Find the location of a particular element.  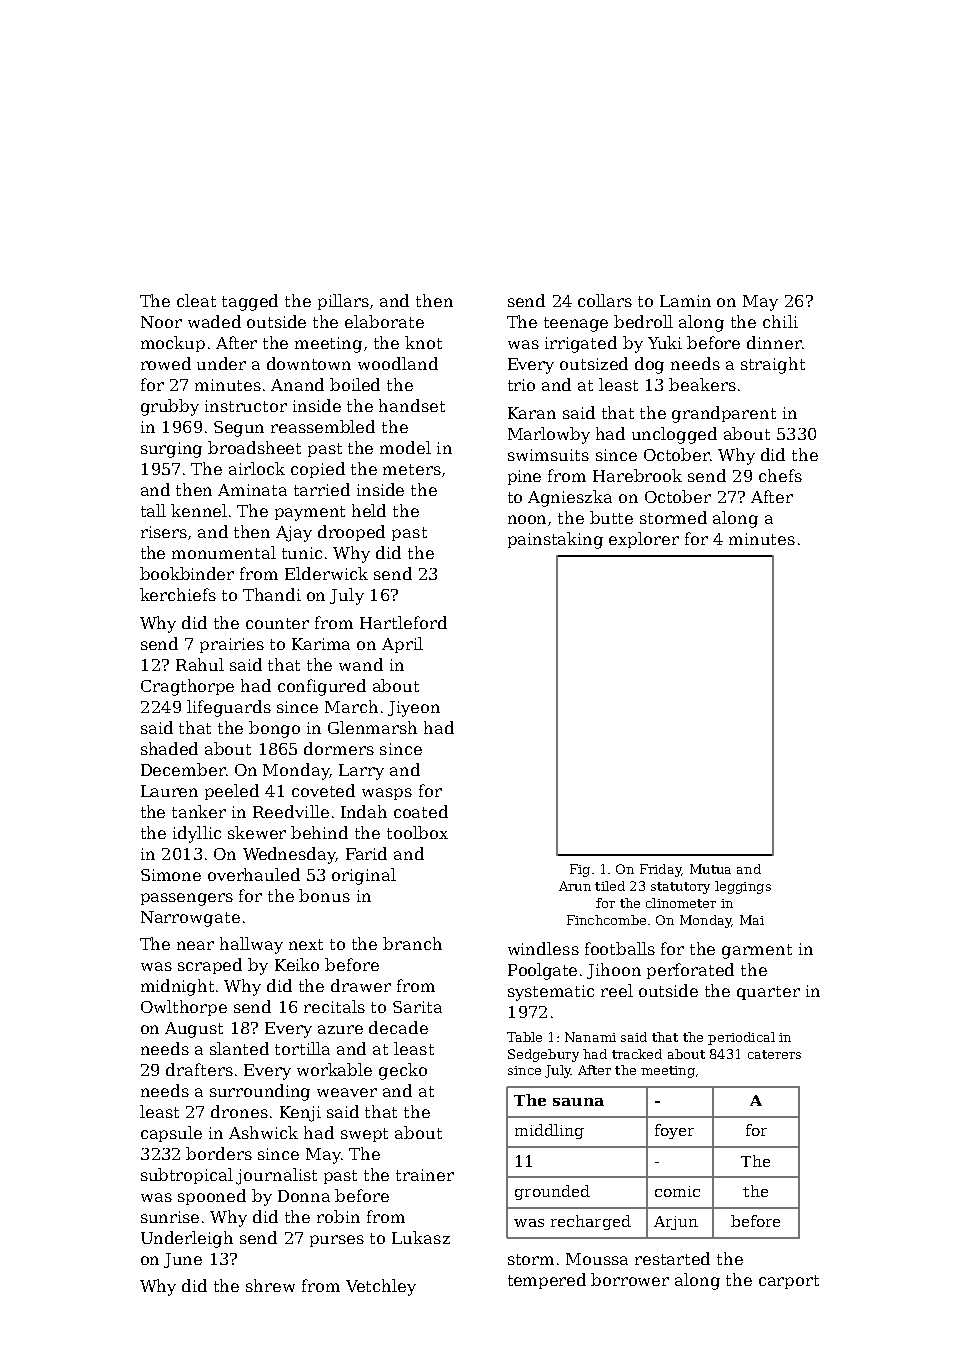

Mutua is located at coordinates (710, 869).
